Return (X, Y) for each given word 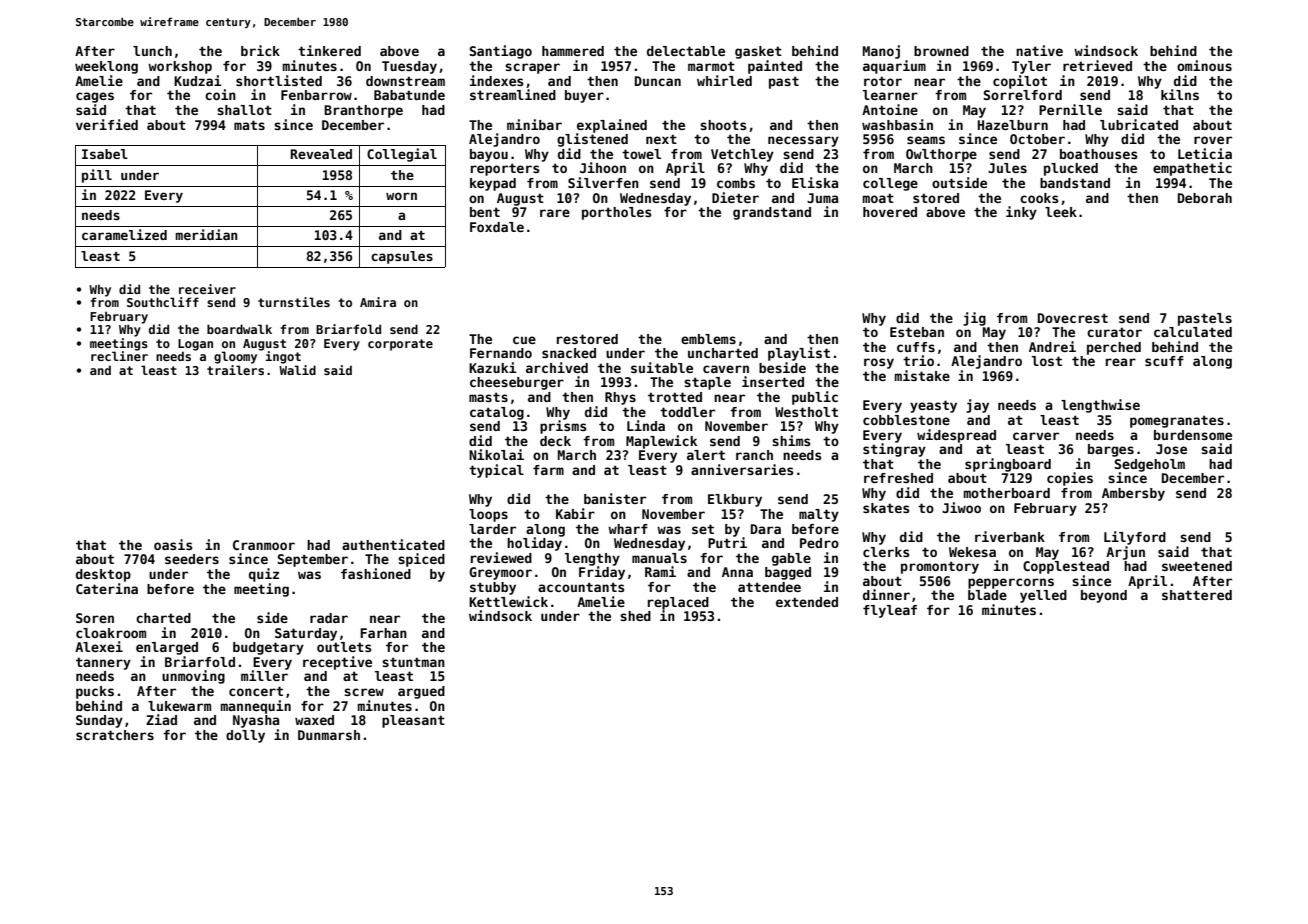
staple (707, 383)
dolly (245, 736)
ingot (283, 357)
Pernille (1070, 109)
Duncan (658, 81)
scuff (1164, 361)
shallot (244, 110)
